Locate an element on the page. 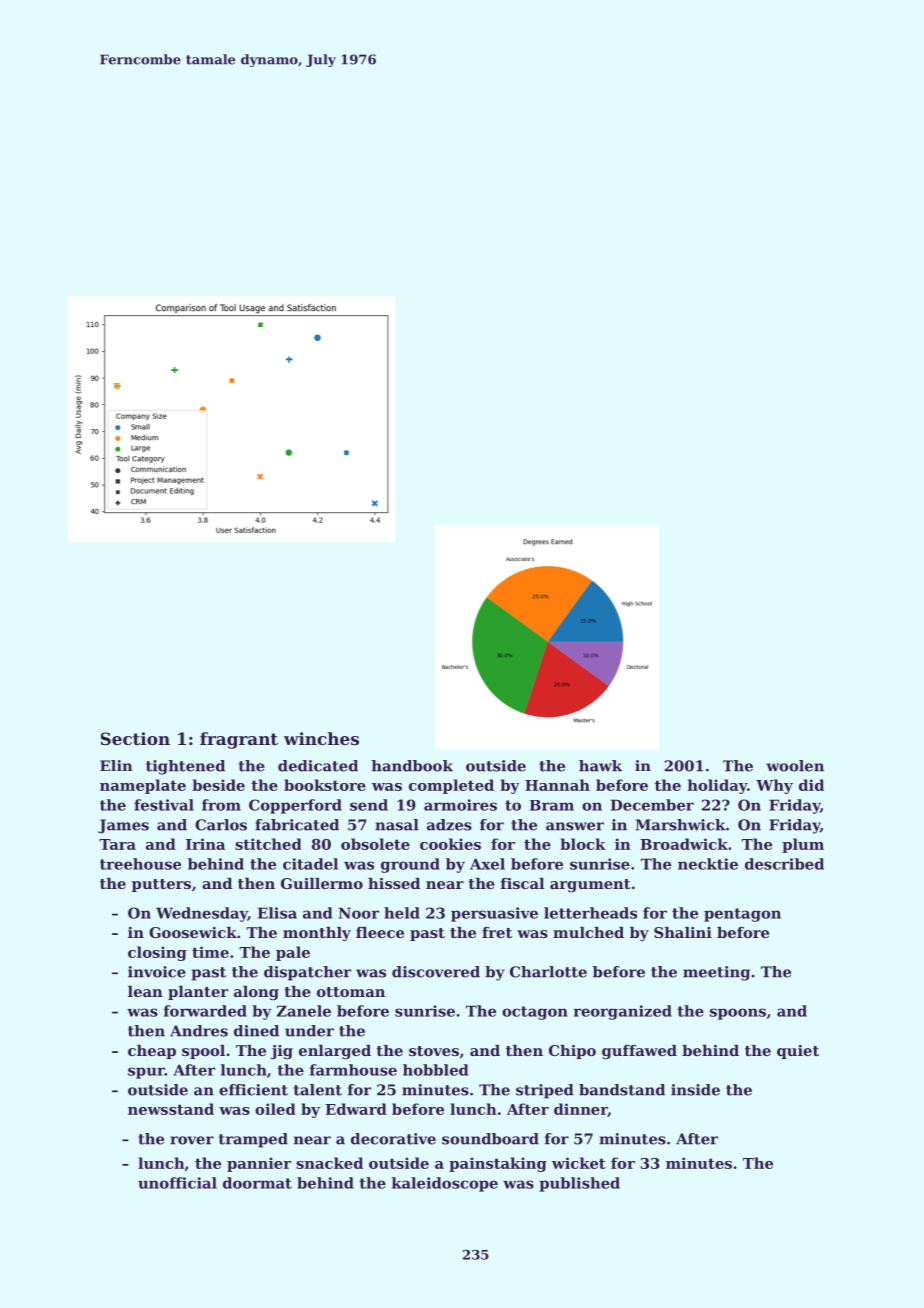 Image resolution: width=924 pixels, height=1308 pixels. pentagon is located at coordinates (742, 915).
